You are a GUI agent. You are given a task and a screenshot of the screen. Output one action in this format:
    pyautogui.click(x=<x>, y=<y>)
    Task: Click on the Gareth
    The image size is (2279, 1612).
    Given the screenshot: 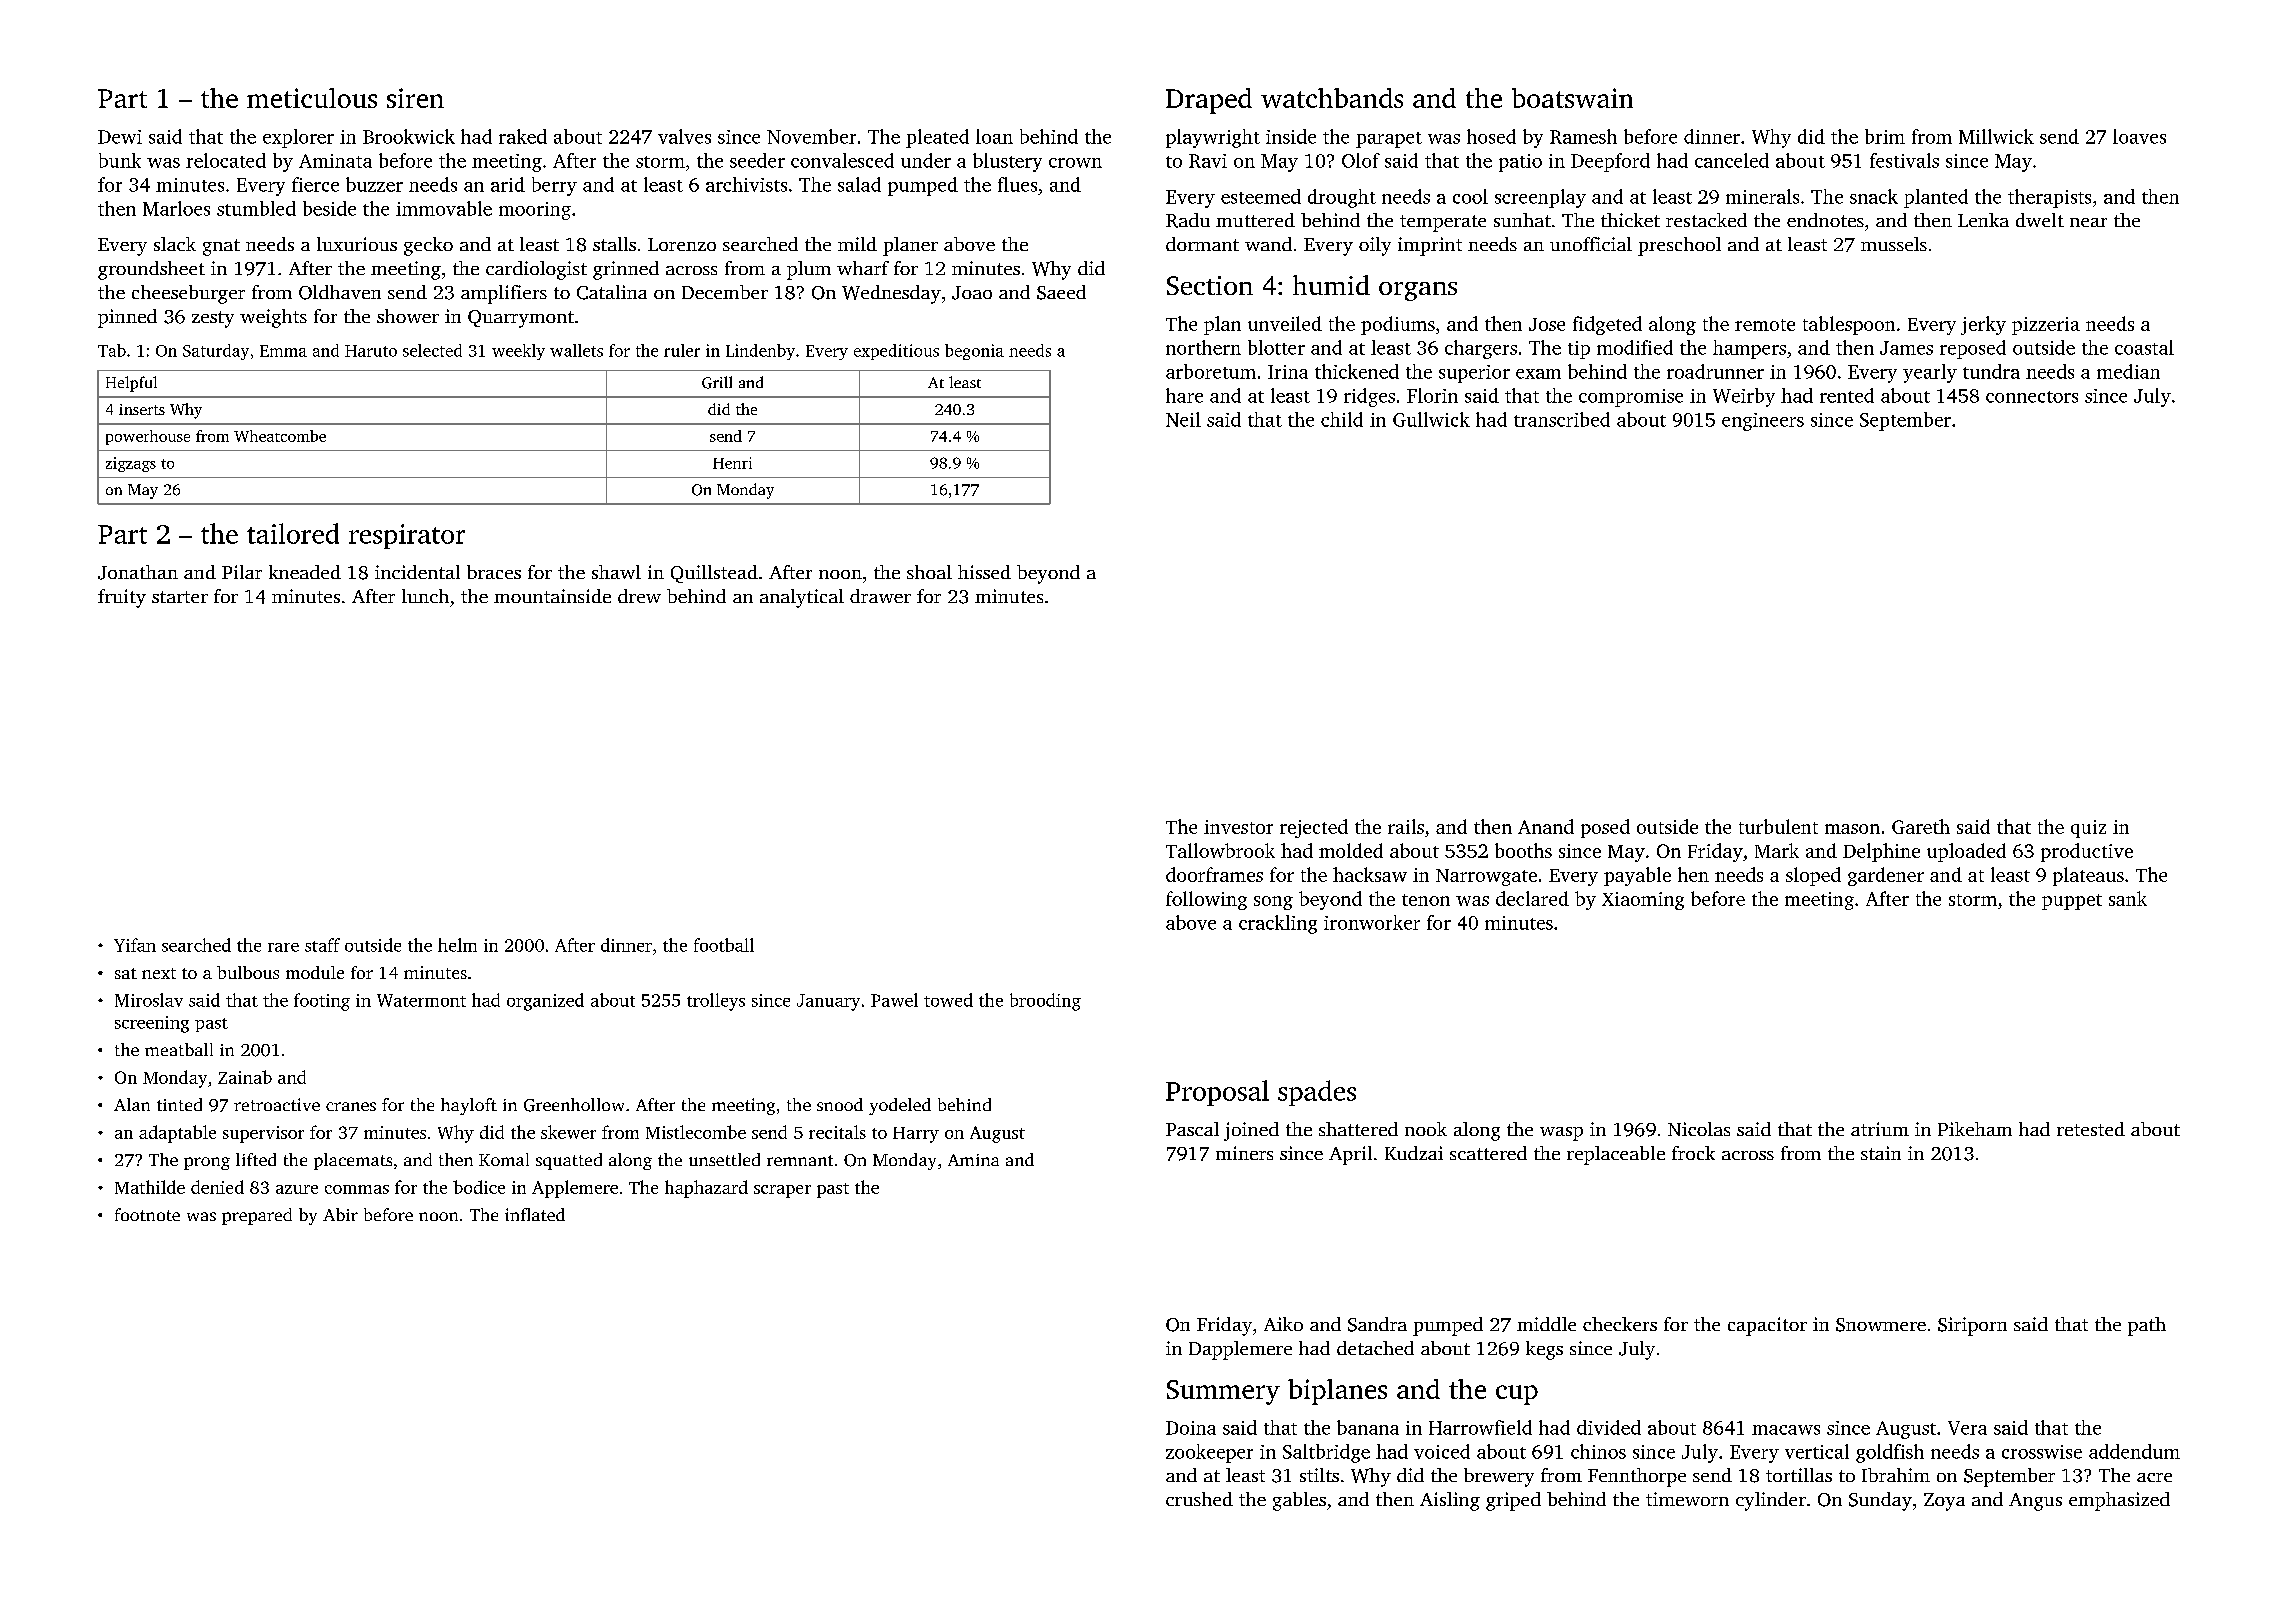 What is the action you would take?
    pyautogui.click(x=1921, y=826)
